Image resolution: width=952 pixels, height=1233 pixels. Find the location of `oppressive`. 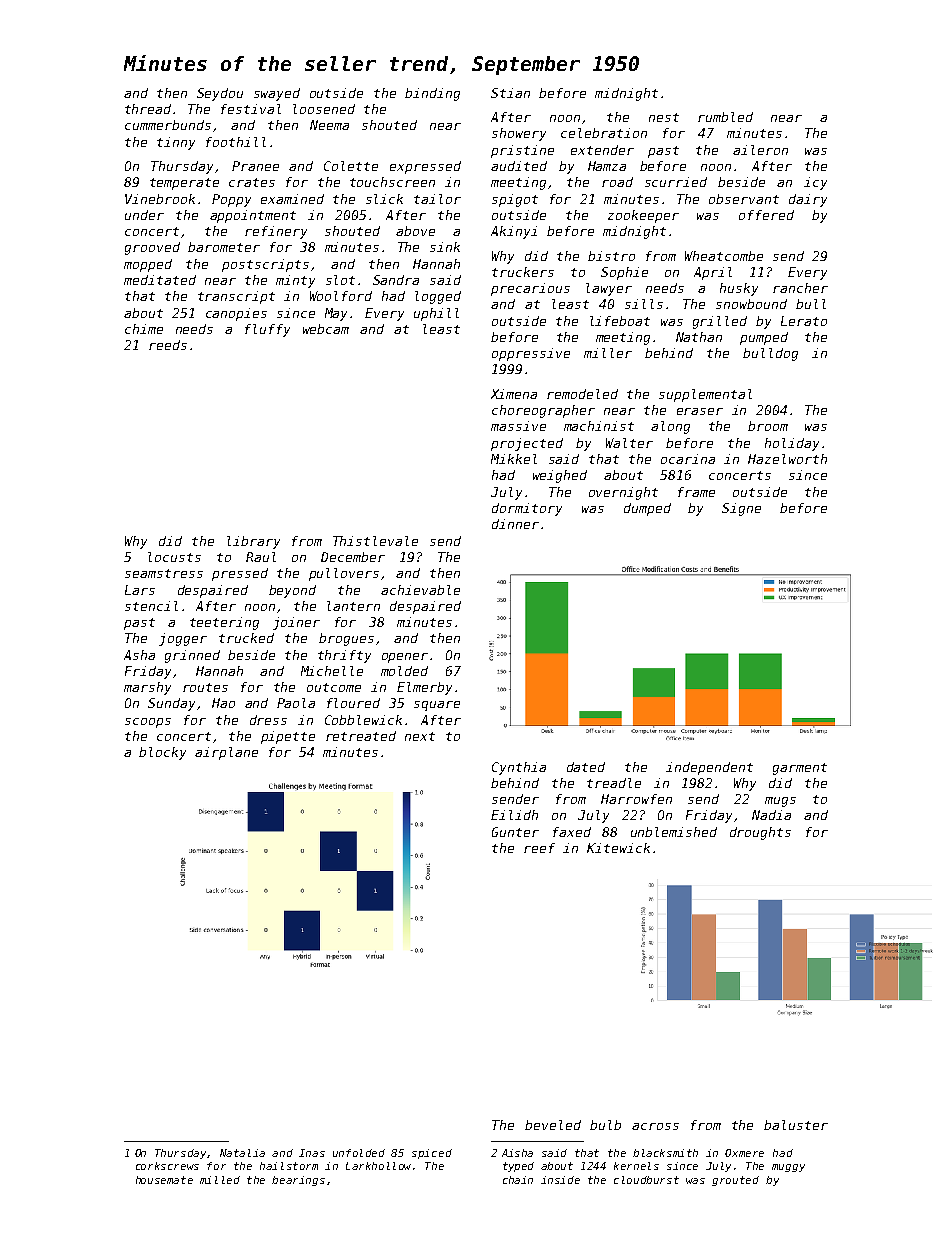

oppressive is located at coordinates (531, 354).
